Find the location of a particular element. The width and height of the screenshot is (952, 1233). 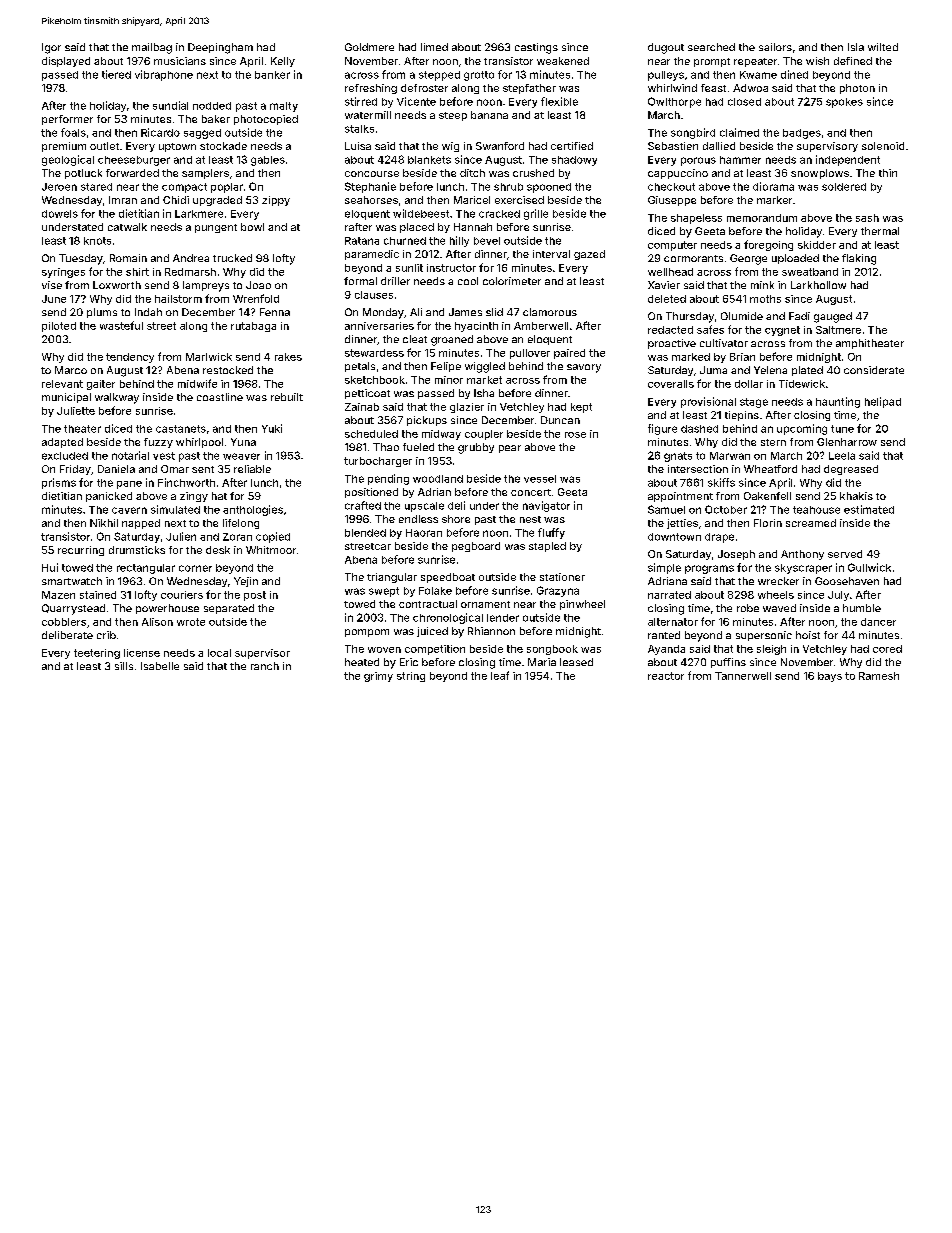

leaf is located at coordinates (500, 675).
